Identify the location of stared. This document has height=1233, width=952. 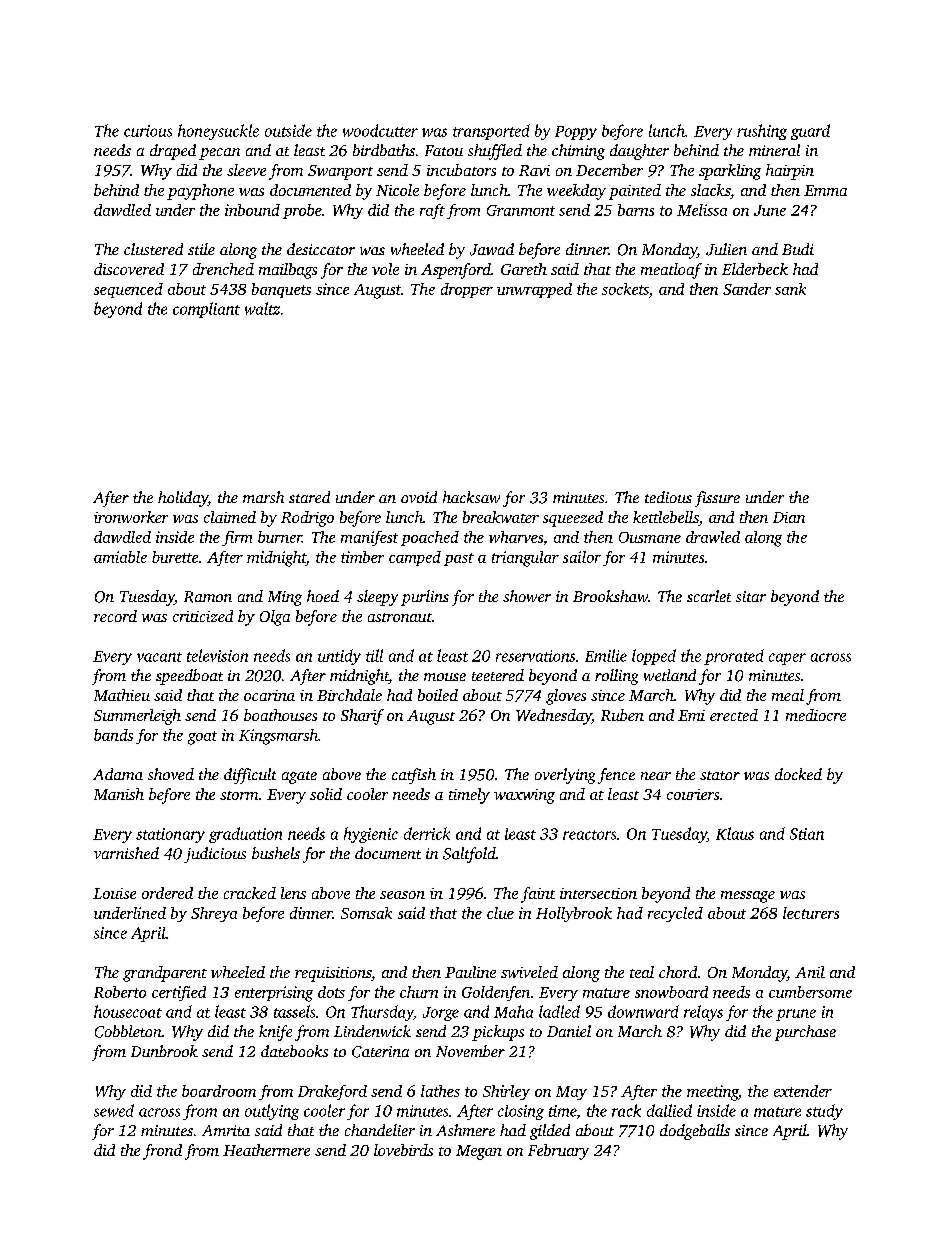
(309, 497).
